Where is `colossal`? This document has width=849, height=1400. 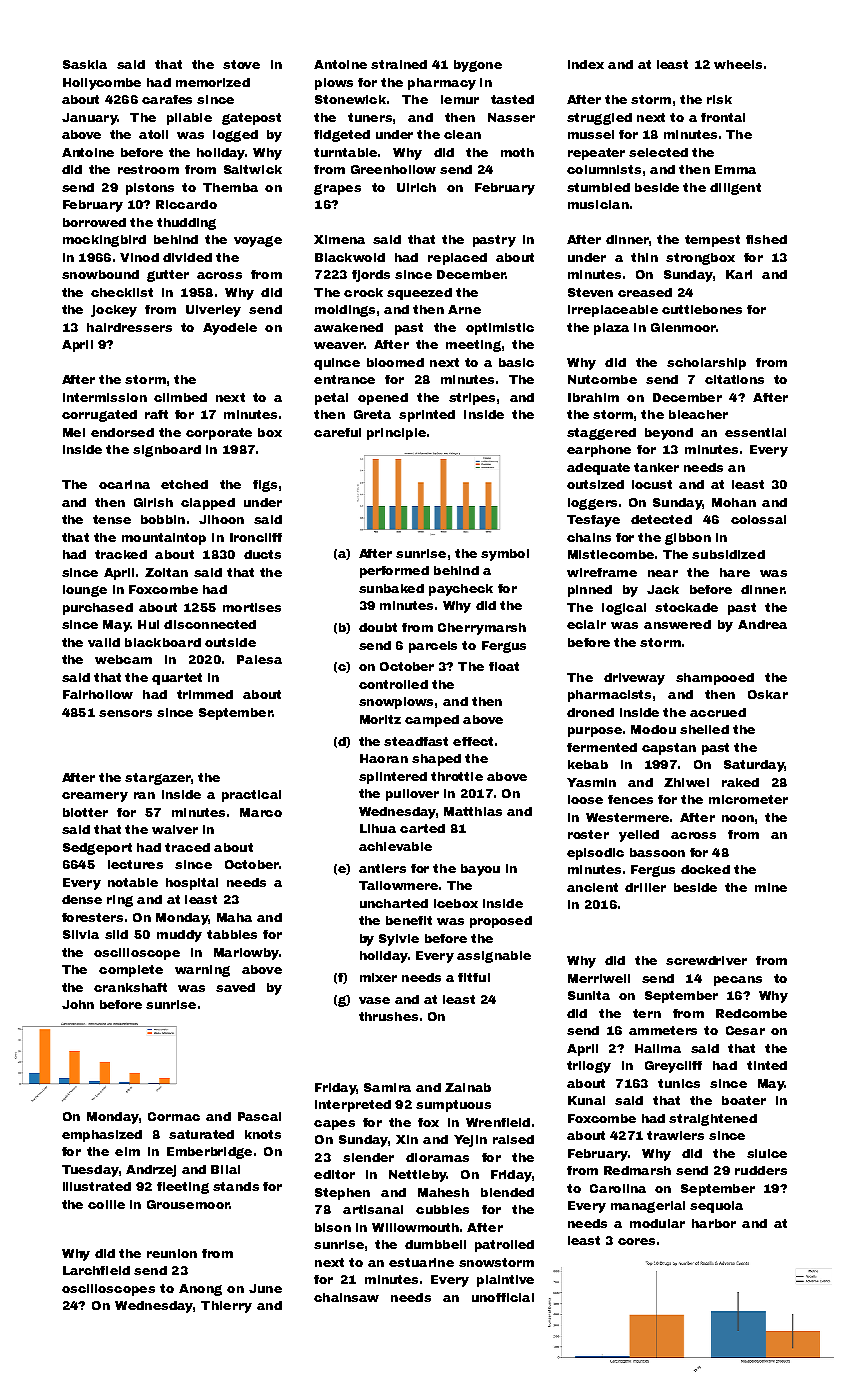 colossal is located at coordinates (758, 519).
